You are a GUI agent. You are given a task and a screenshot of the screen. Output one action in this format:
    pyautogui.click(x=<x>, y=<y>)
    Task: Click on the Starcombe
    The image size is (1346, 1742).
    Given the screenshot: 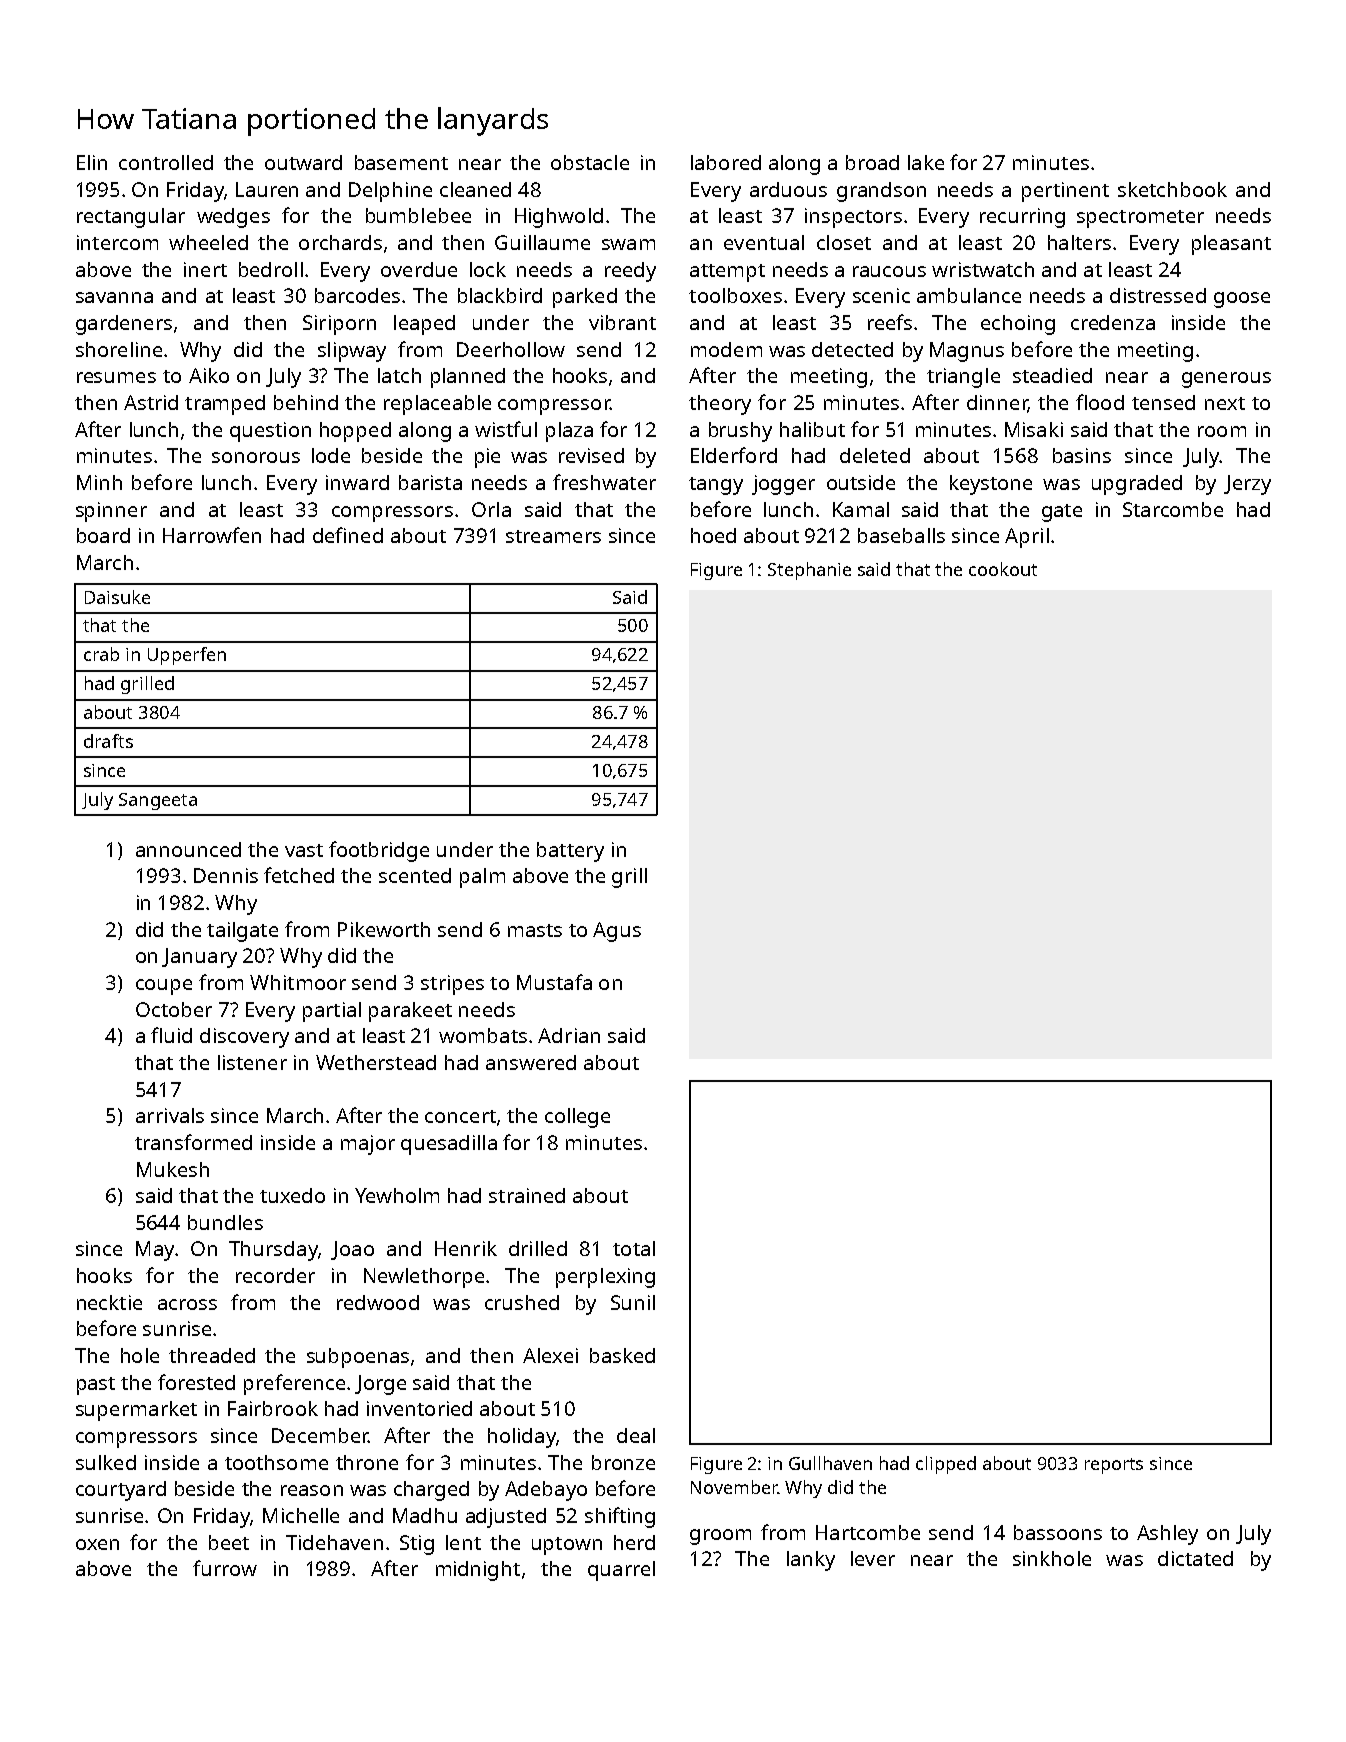 What is the action you would take?
    pyautogui.click(x=1173, y=509)
